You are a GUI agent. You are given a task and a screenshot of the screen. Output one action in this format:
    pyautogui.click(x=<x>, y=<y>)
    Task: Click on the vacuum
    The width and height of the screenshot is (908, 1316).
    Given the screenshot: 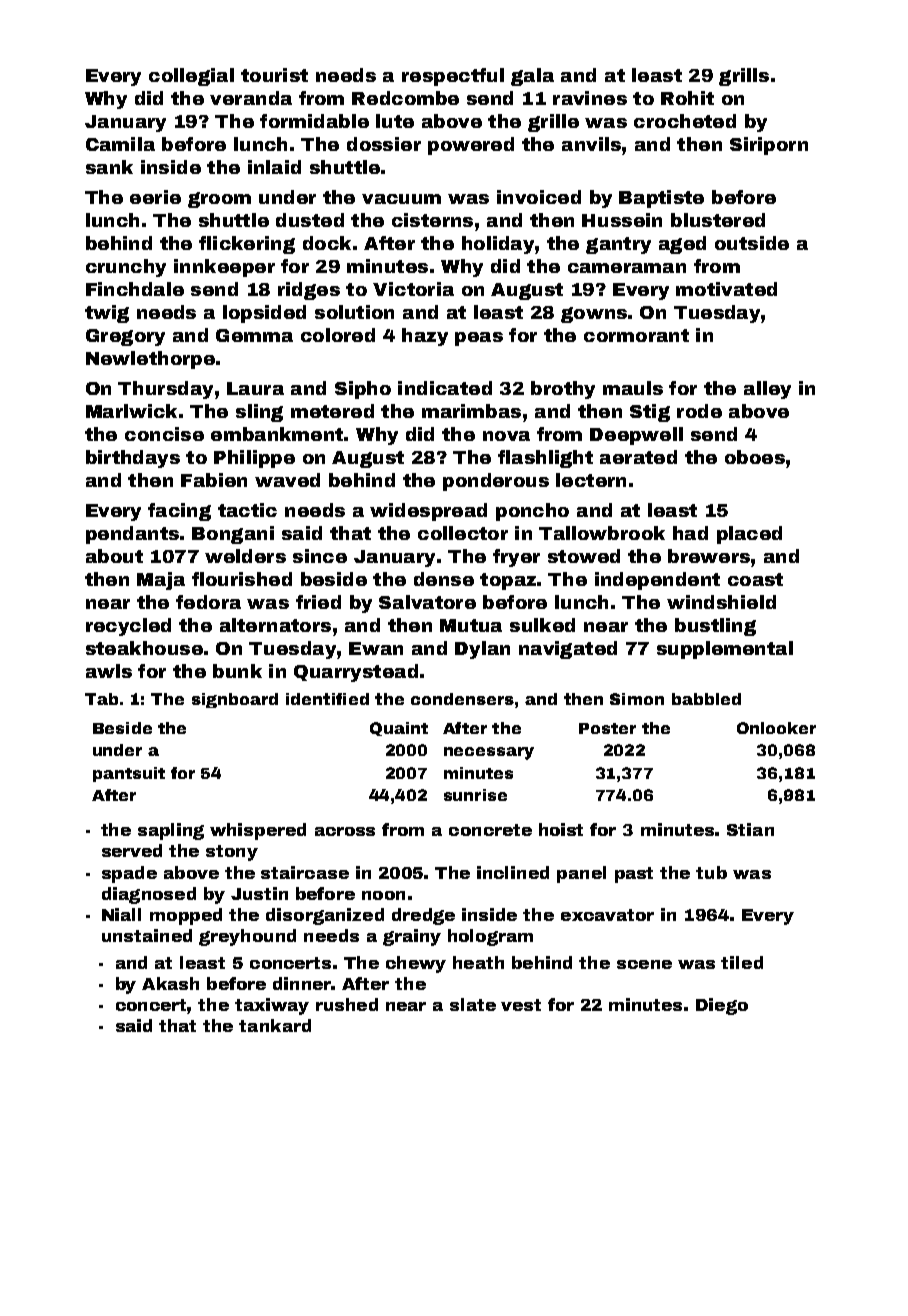 What is the action you would take?
    pyautogui.click(x=401, y=199)
